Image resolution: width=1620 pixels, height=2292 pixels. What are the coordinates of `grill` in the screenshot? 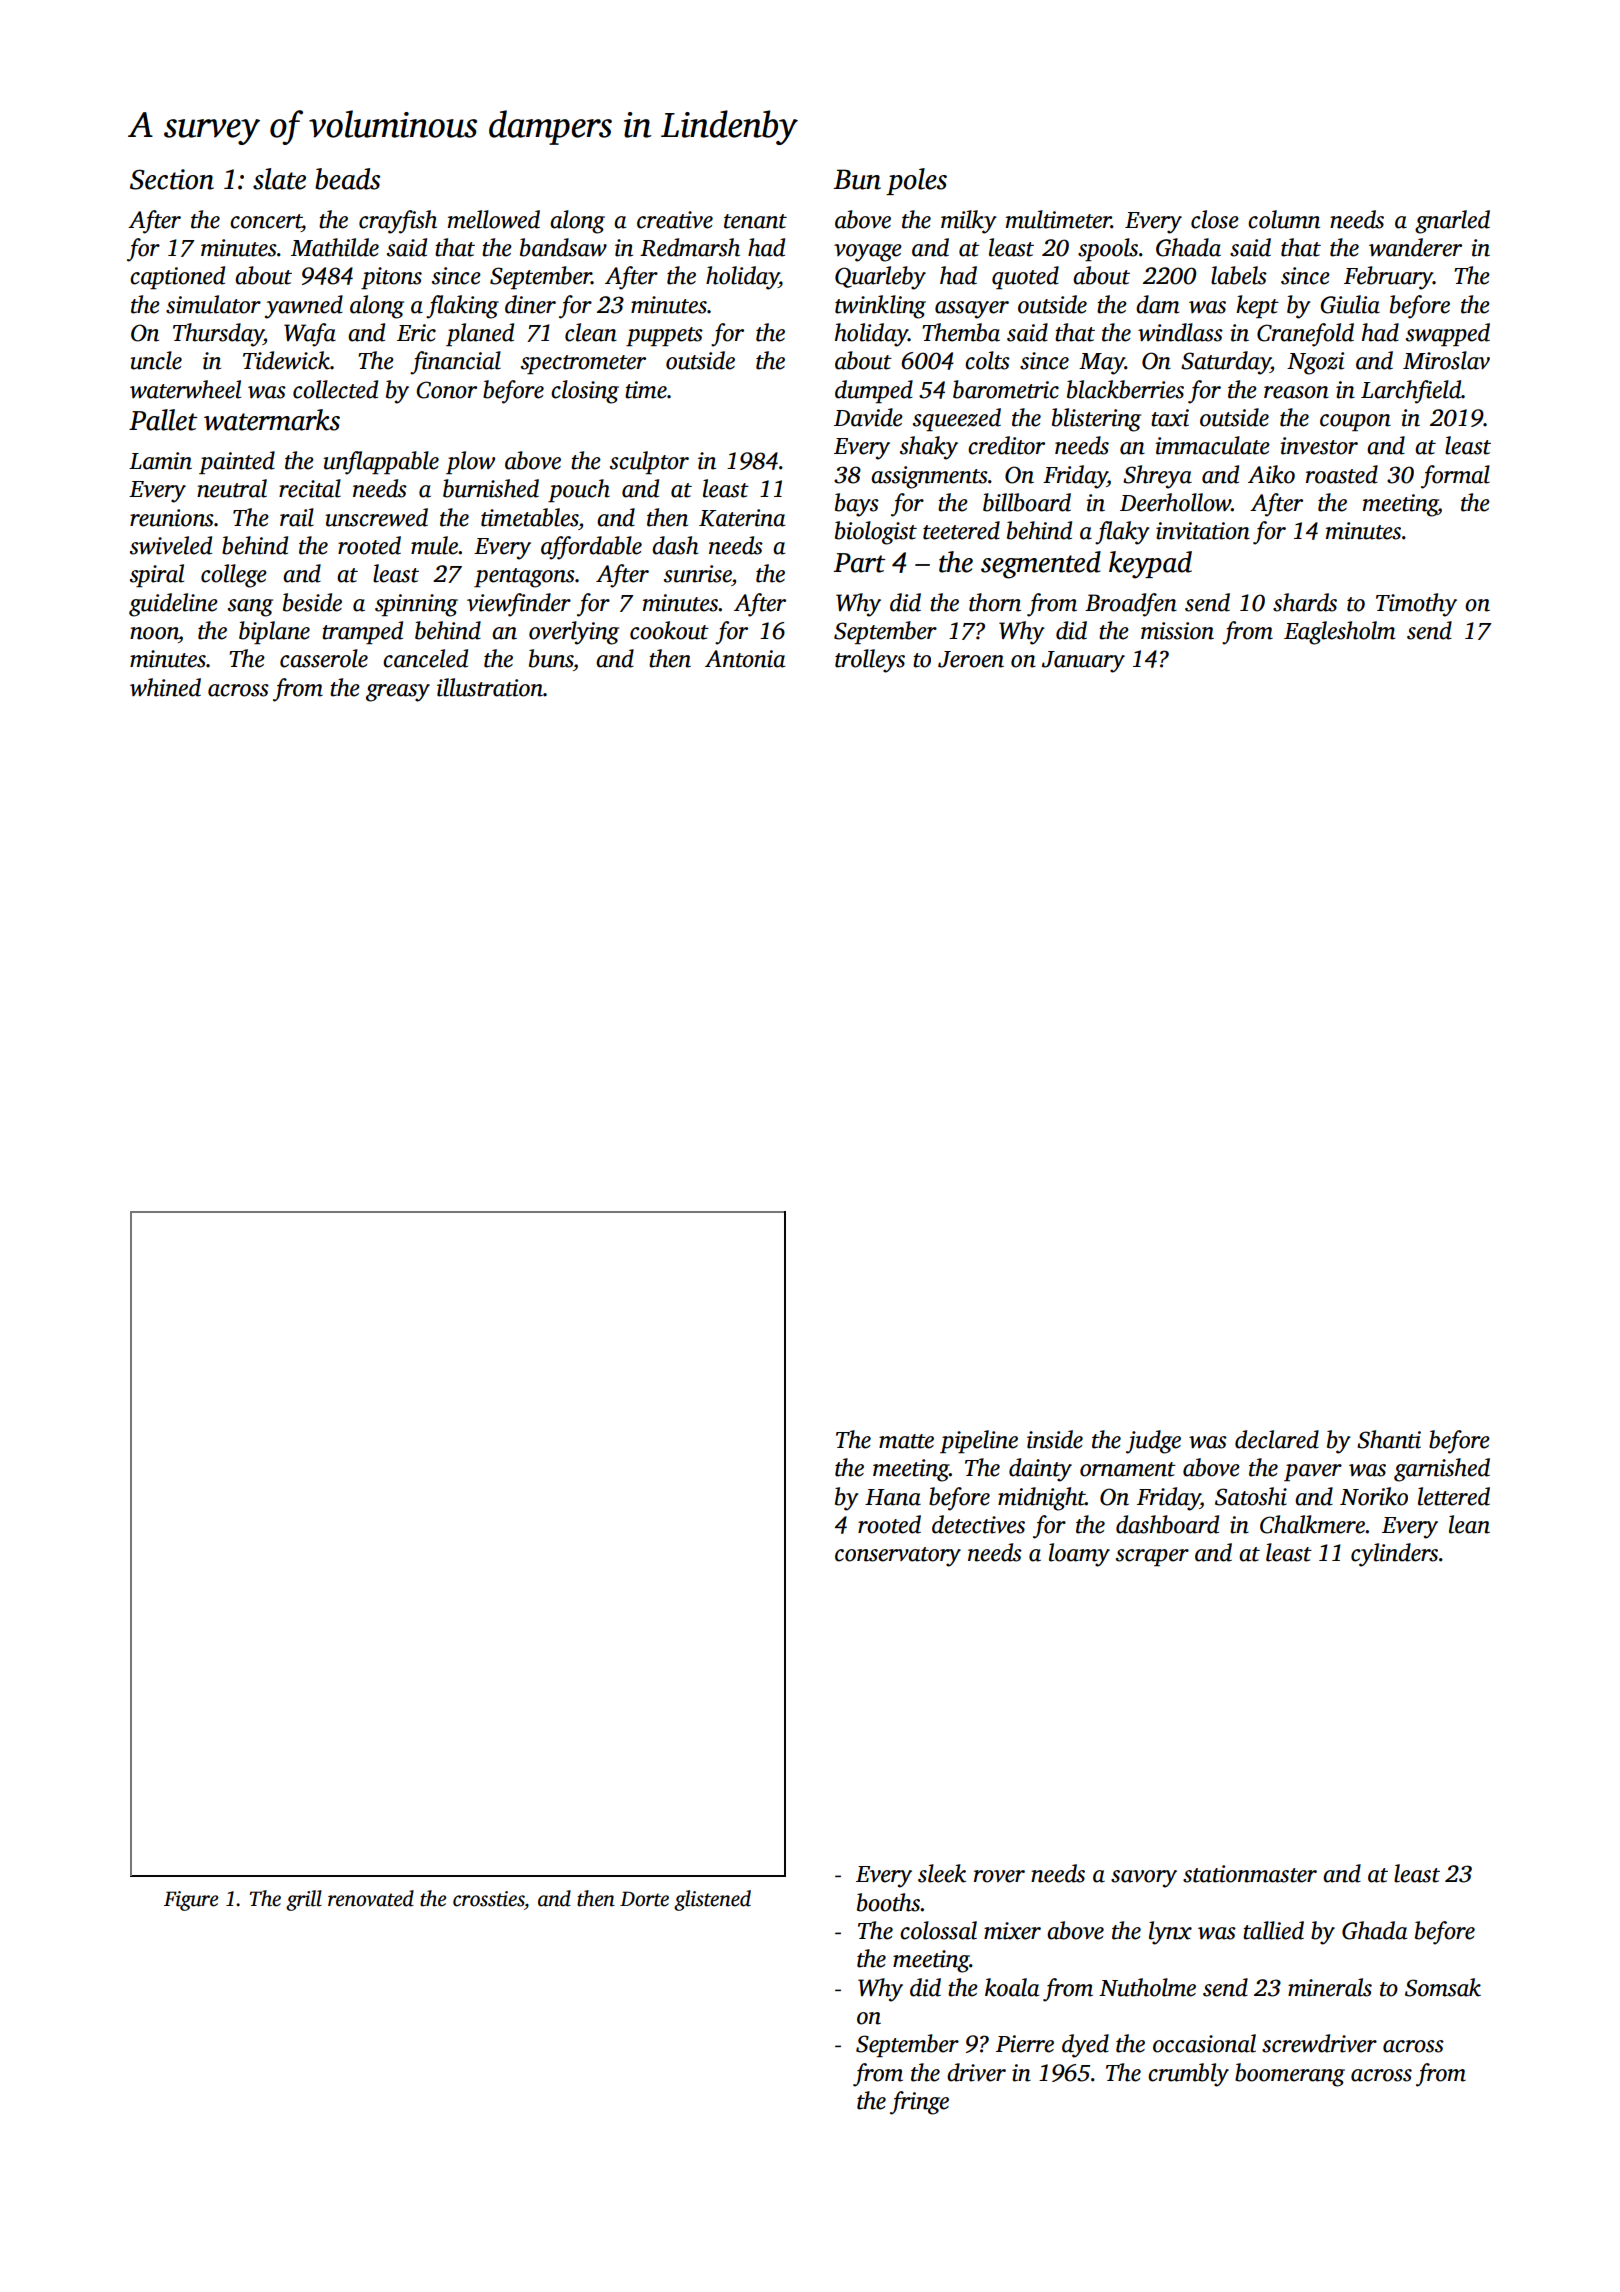 It's located at (304, 1900).
